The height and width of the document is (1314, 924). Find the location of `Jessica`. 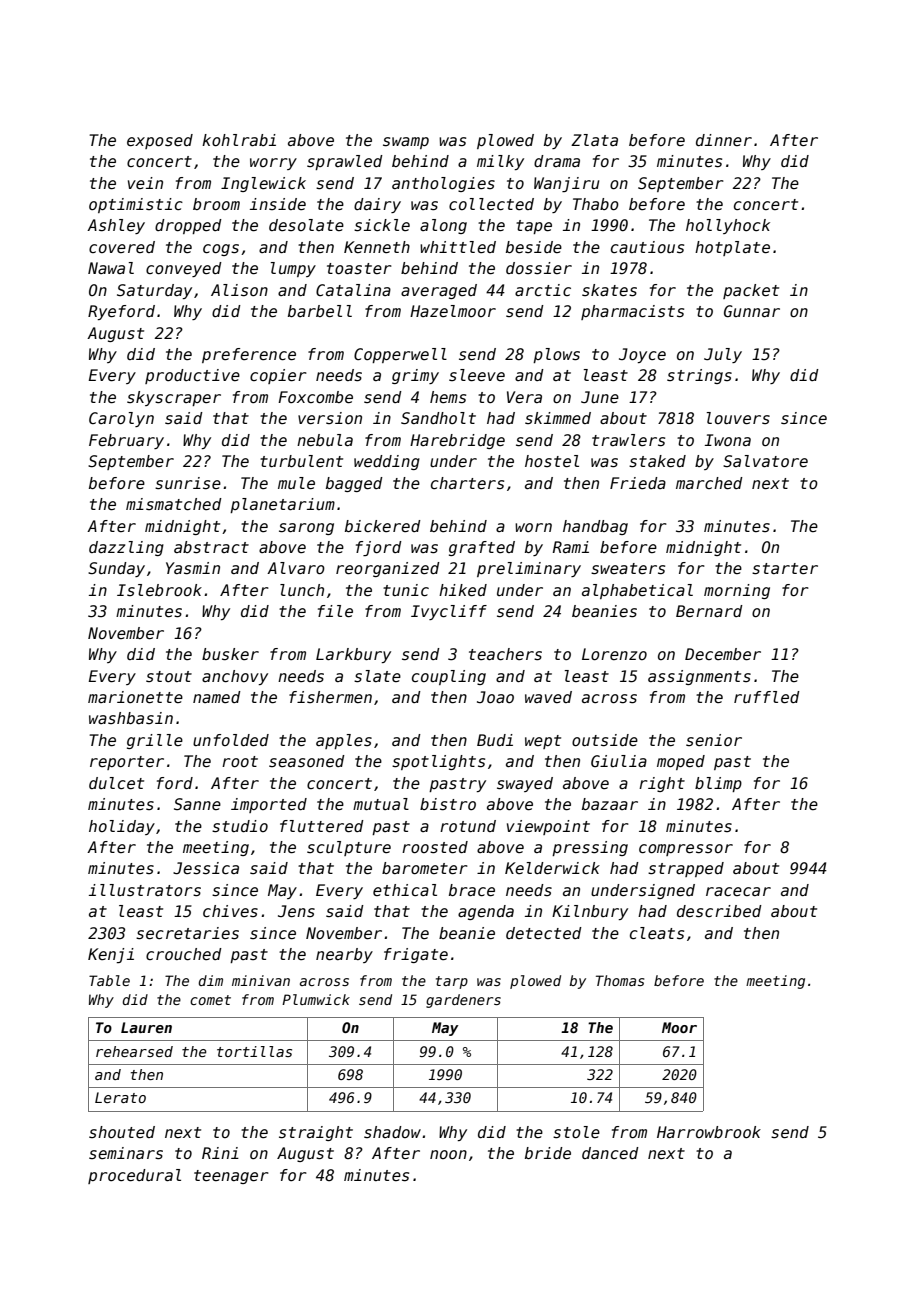

Jessica is located at coordinates (206, 868).
